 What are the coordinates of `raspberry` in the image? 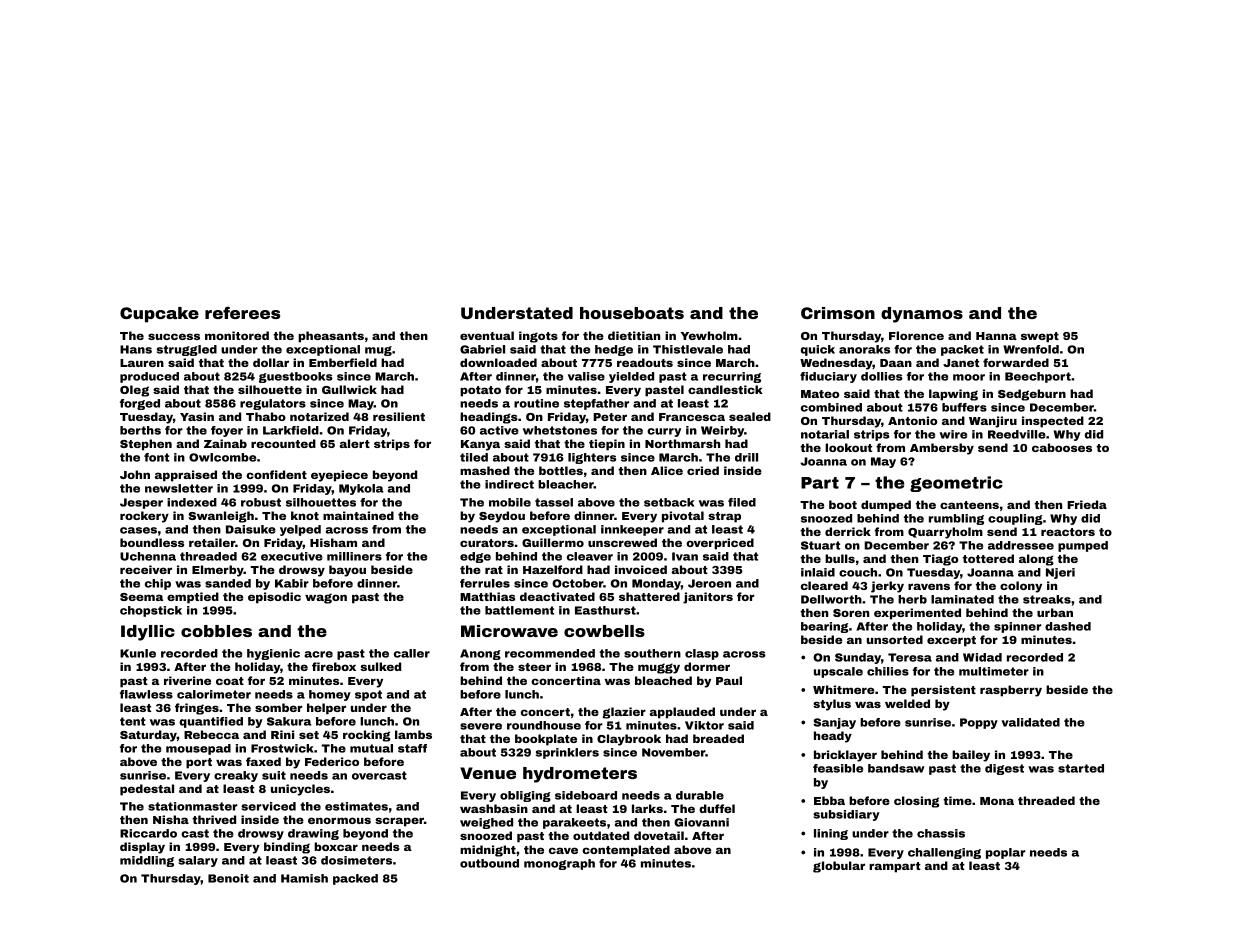 It's located at (1011, 691).
